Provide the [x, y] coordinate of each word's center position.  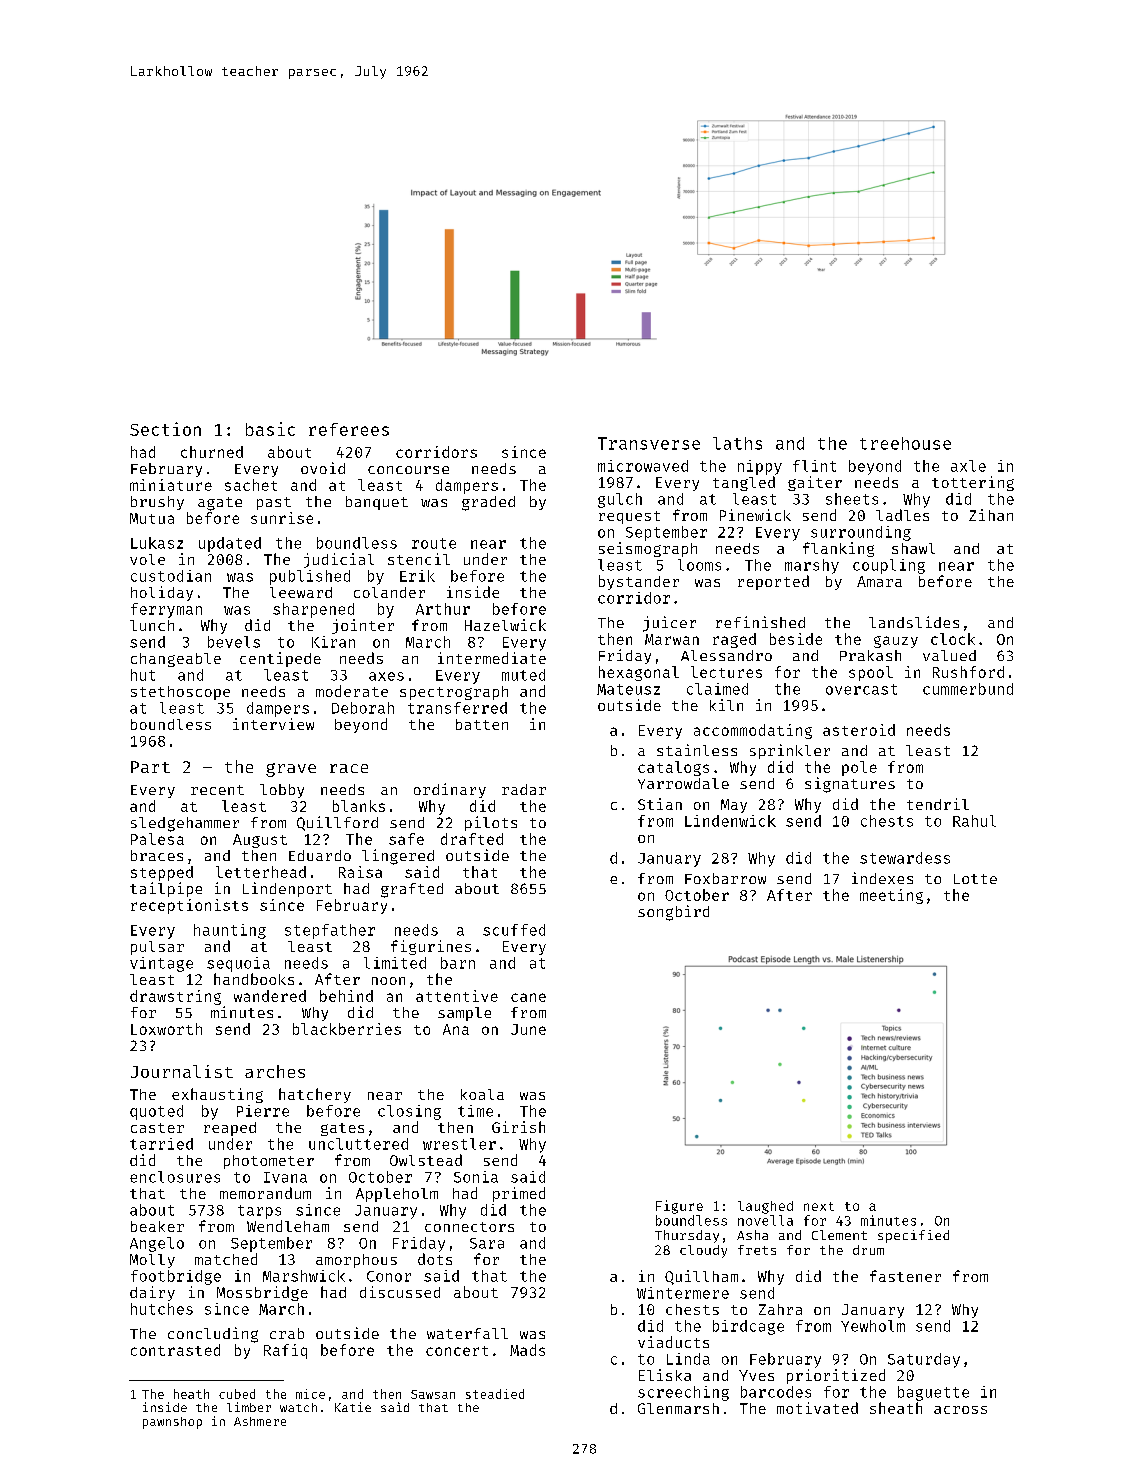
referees [349, 429]
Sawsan [433, 1394]
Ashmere [260, 1421]
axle [968, 466]
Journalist [182, 1071]
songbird [673, 913]
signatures [850, 785]
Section [165, 429]
